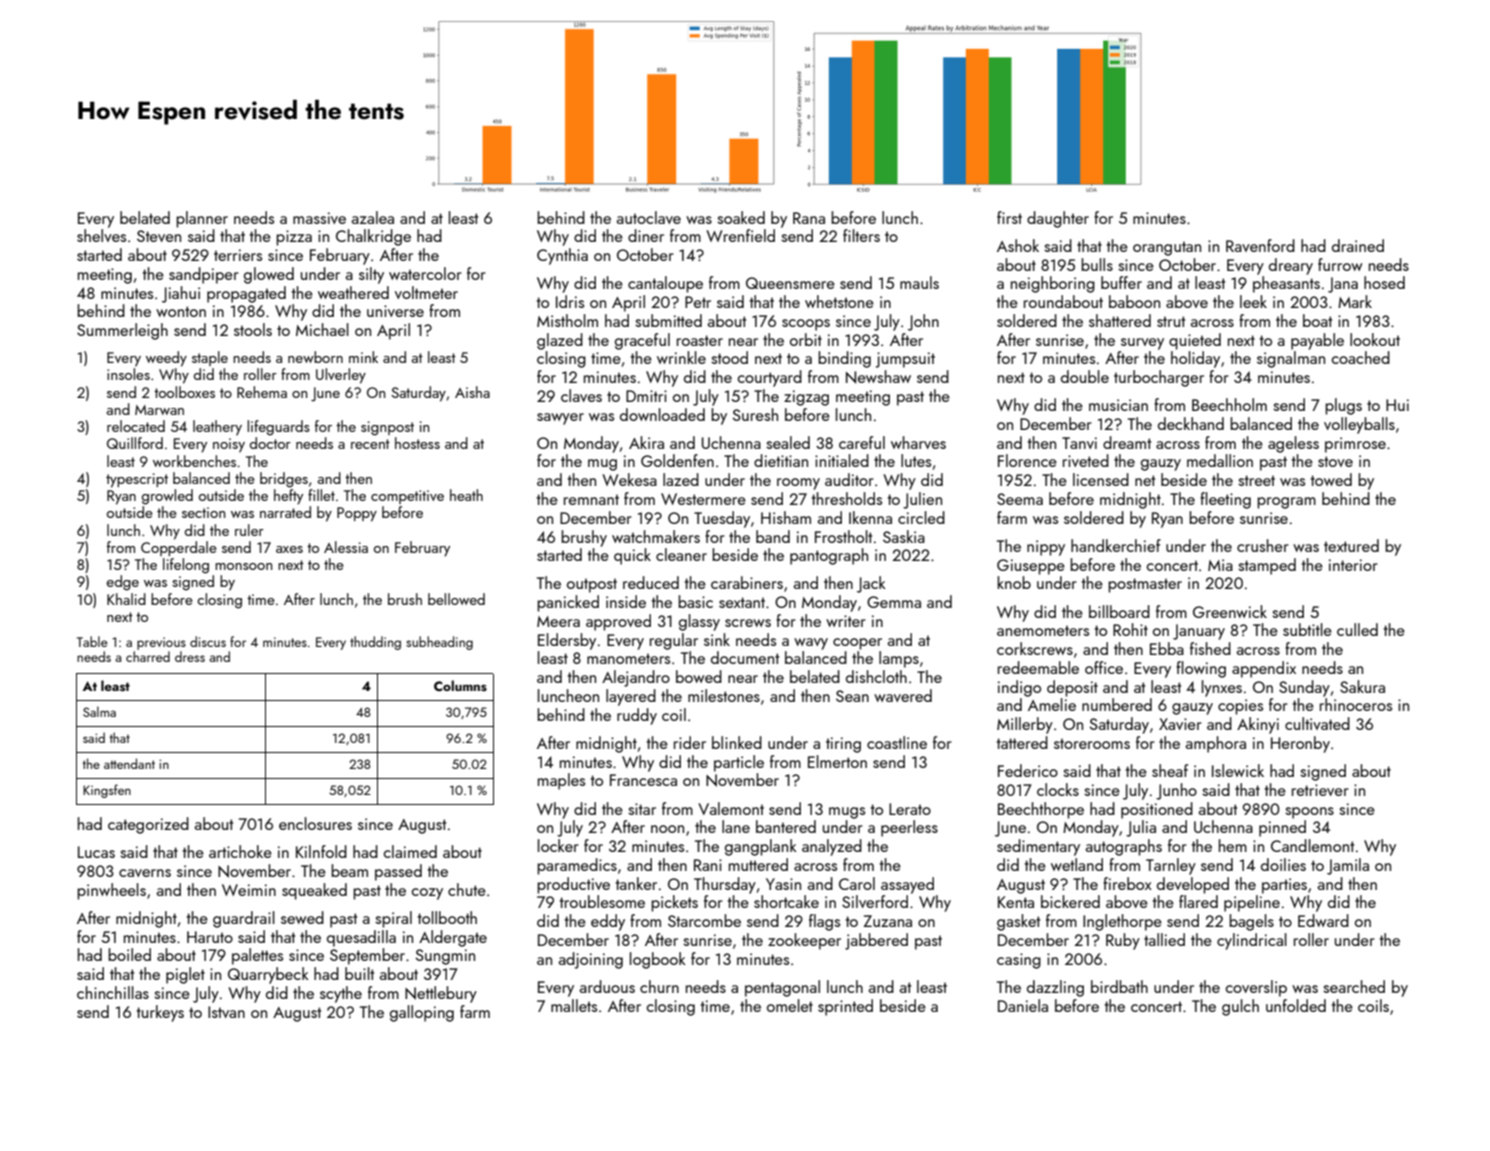 Image resolution: width=1490 pixels, height=1151 pixels. Describe the element at coordinates (862, 442) in the image. I see `careful` at that location.
